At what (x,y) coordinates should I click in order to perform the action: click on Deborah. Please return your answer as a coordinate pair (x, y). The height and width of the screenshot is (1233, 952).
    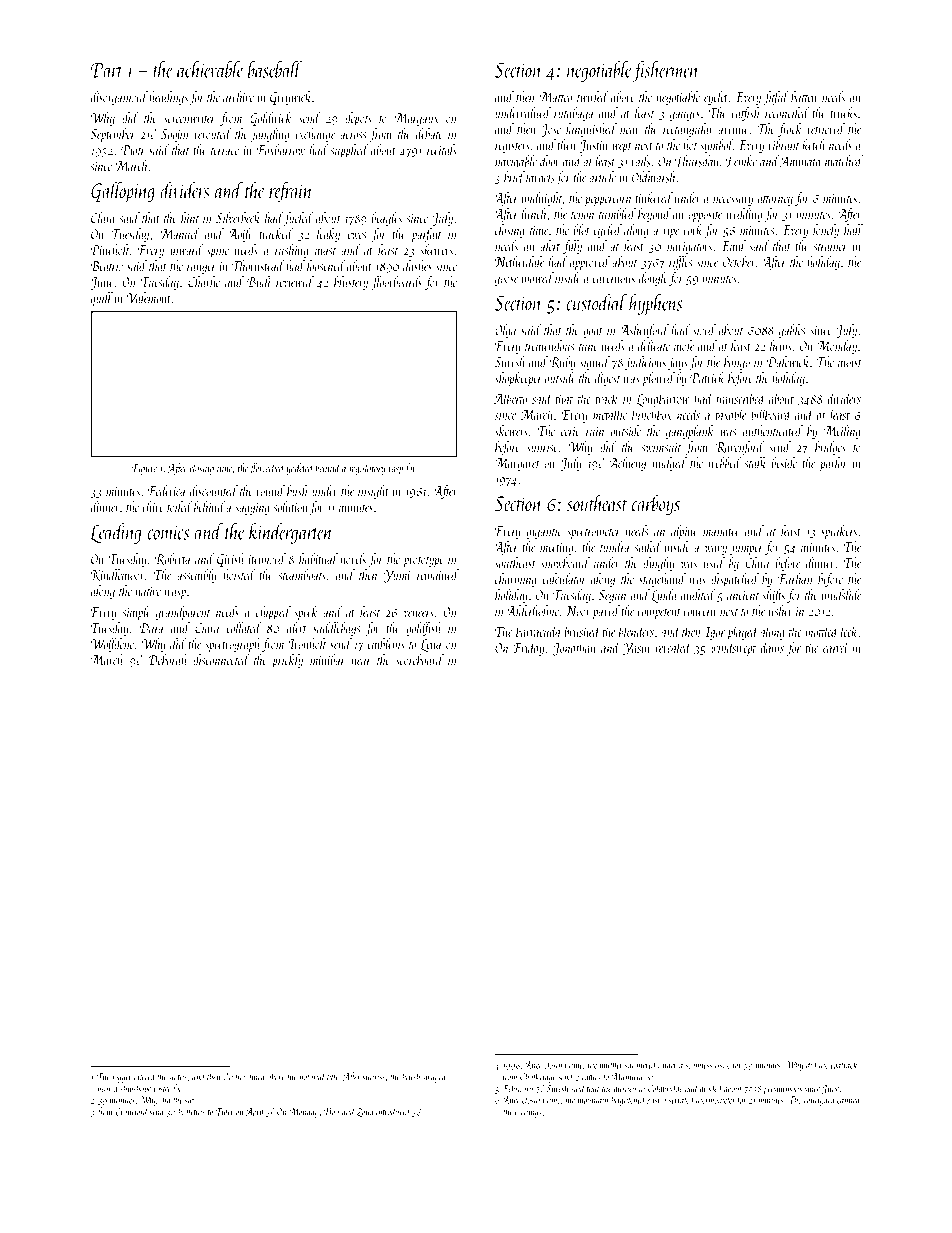
    Looking at the image, I should click on (167, 660).
